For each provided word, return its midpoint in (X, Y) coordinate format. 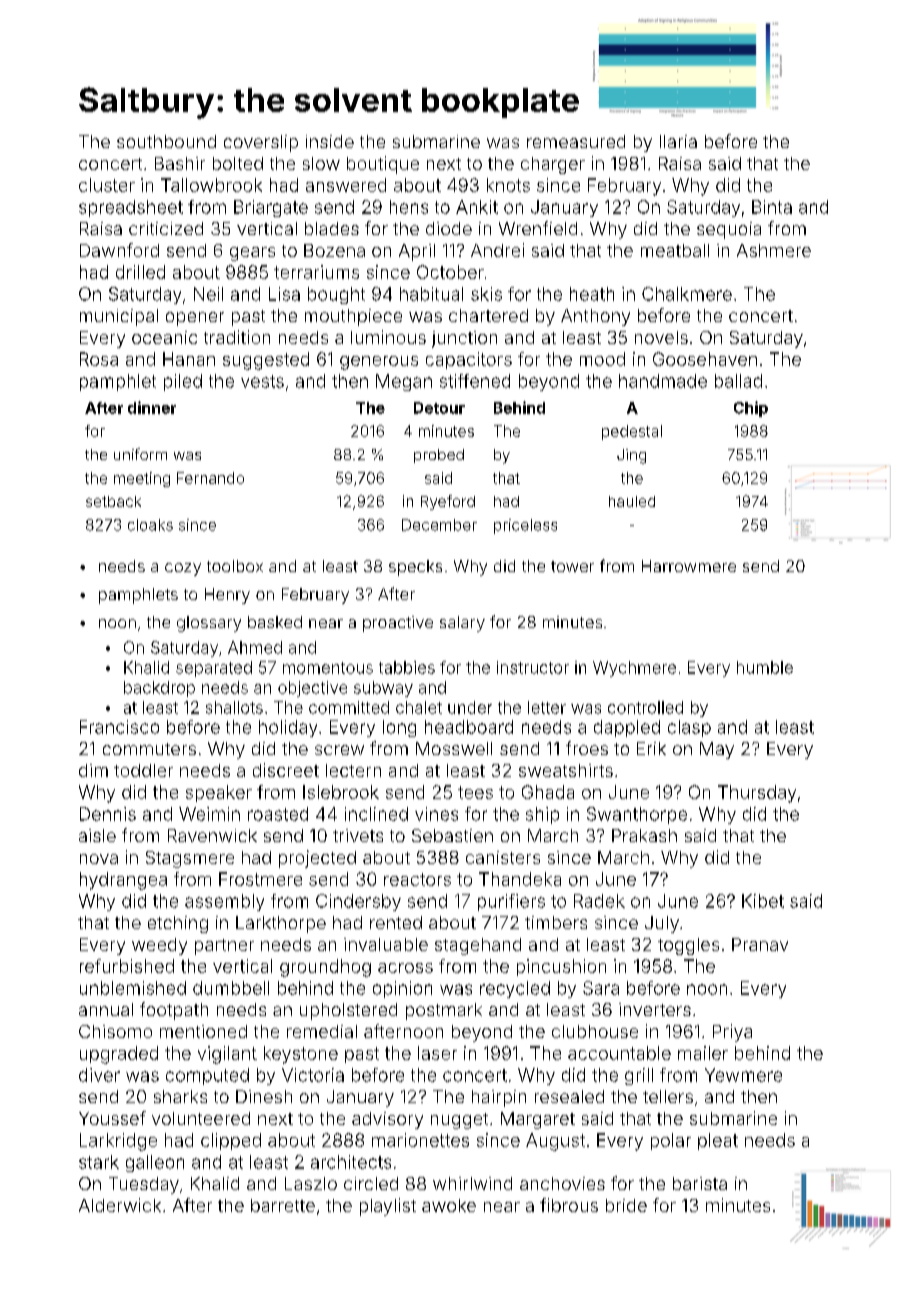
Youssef (112, 1118)
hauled (632, 501)
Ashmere (774, 250)
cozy (183, 569)
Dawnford (119, 250)
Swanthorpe (637, 815)
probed (439, 456)
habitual (431, 294)
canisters (503, 857)
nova (99, 859)
